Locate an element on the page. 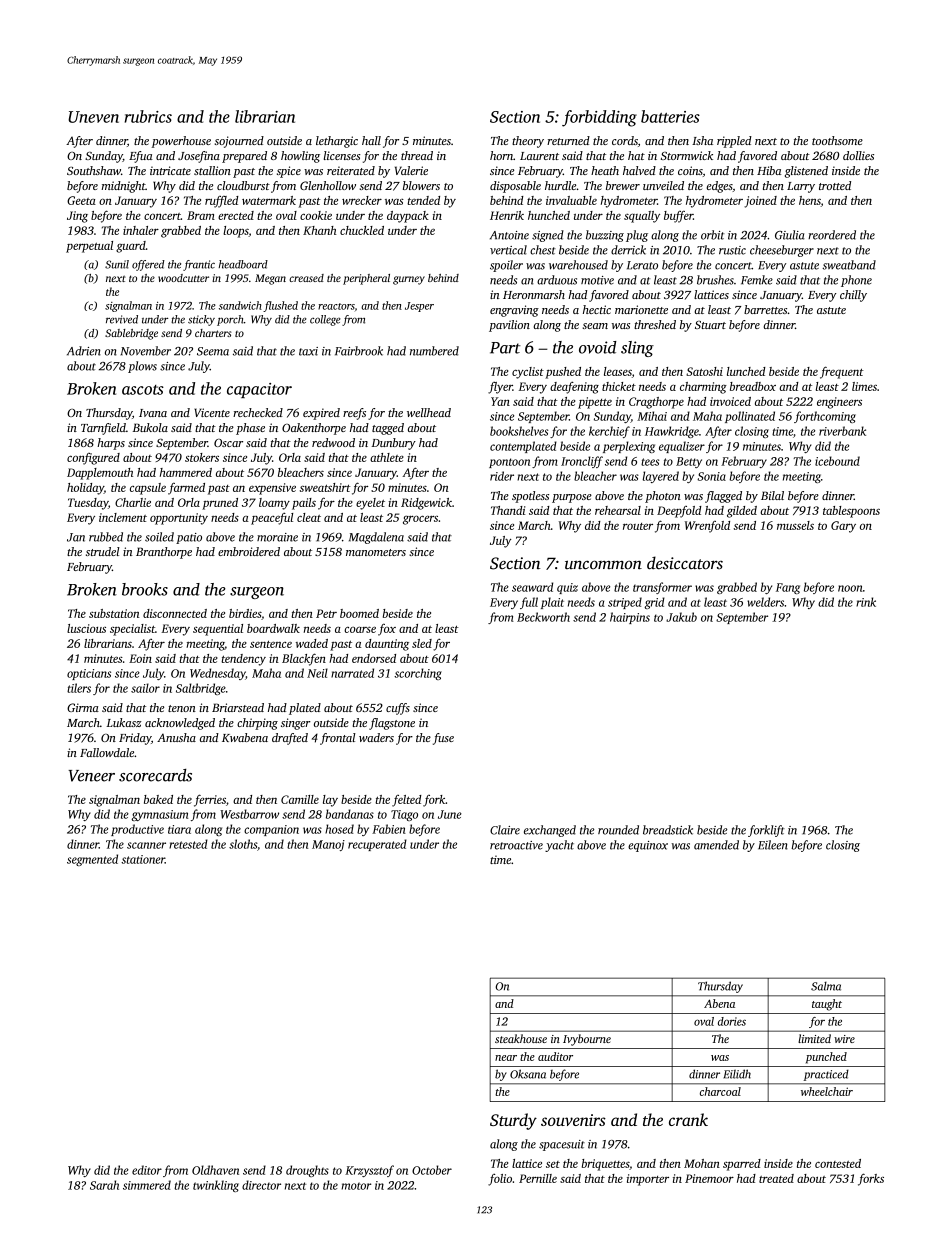 The image size is (952, 1233). Deepfold is located at coordinates (679, 512).
